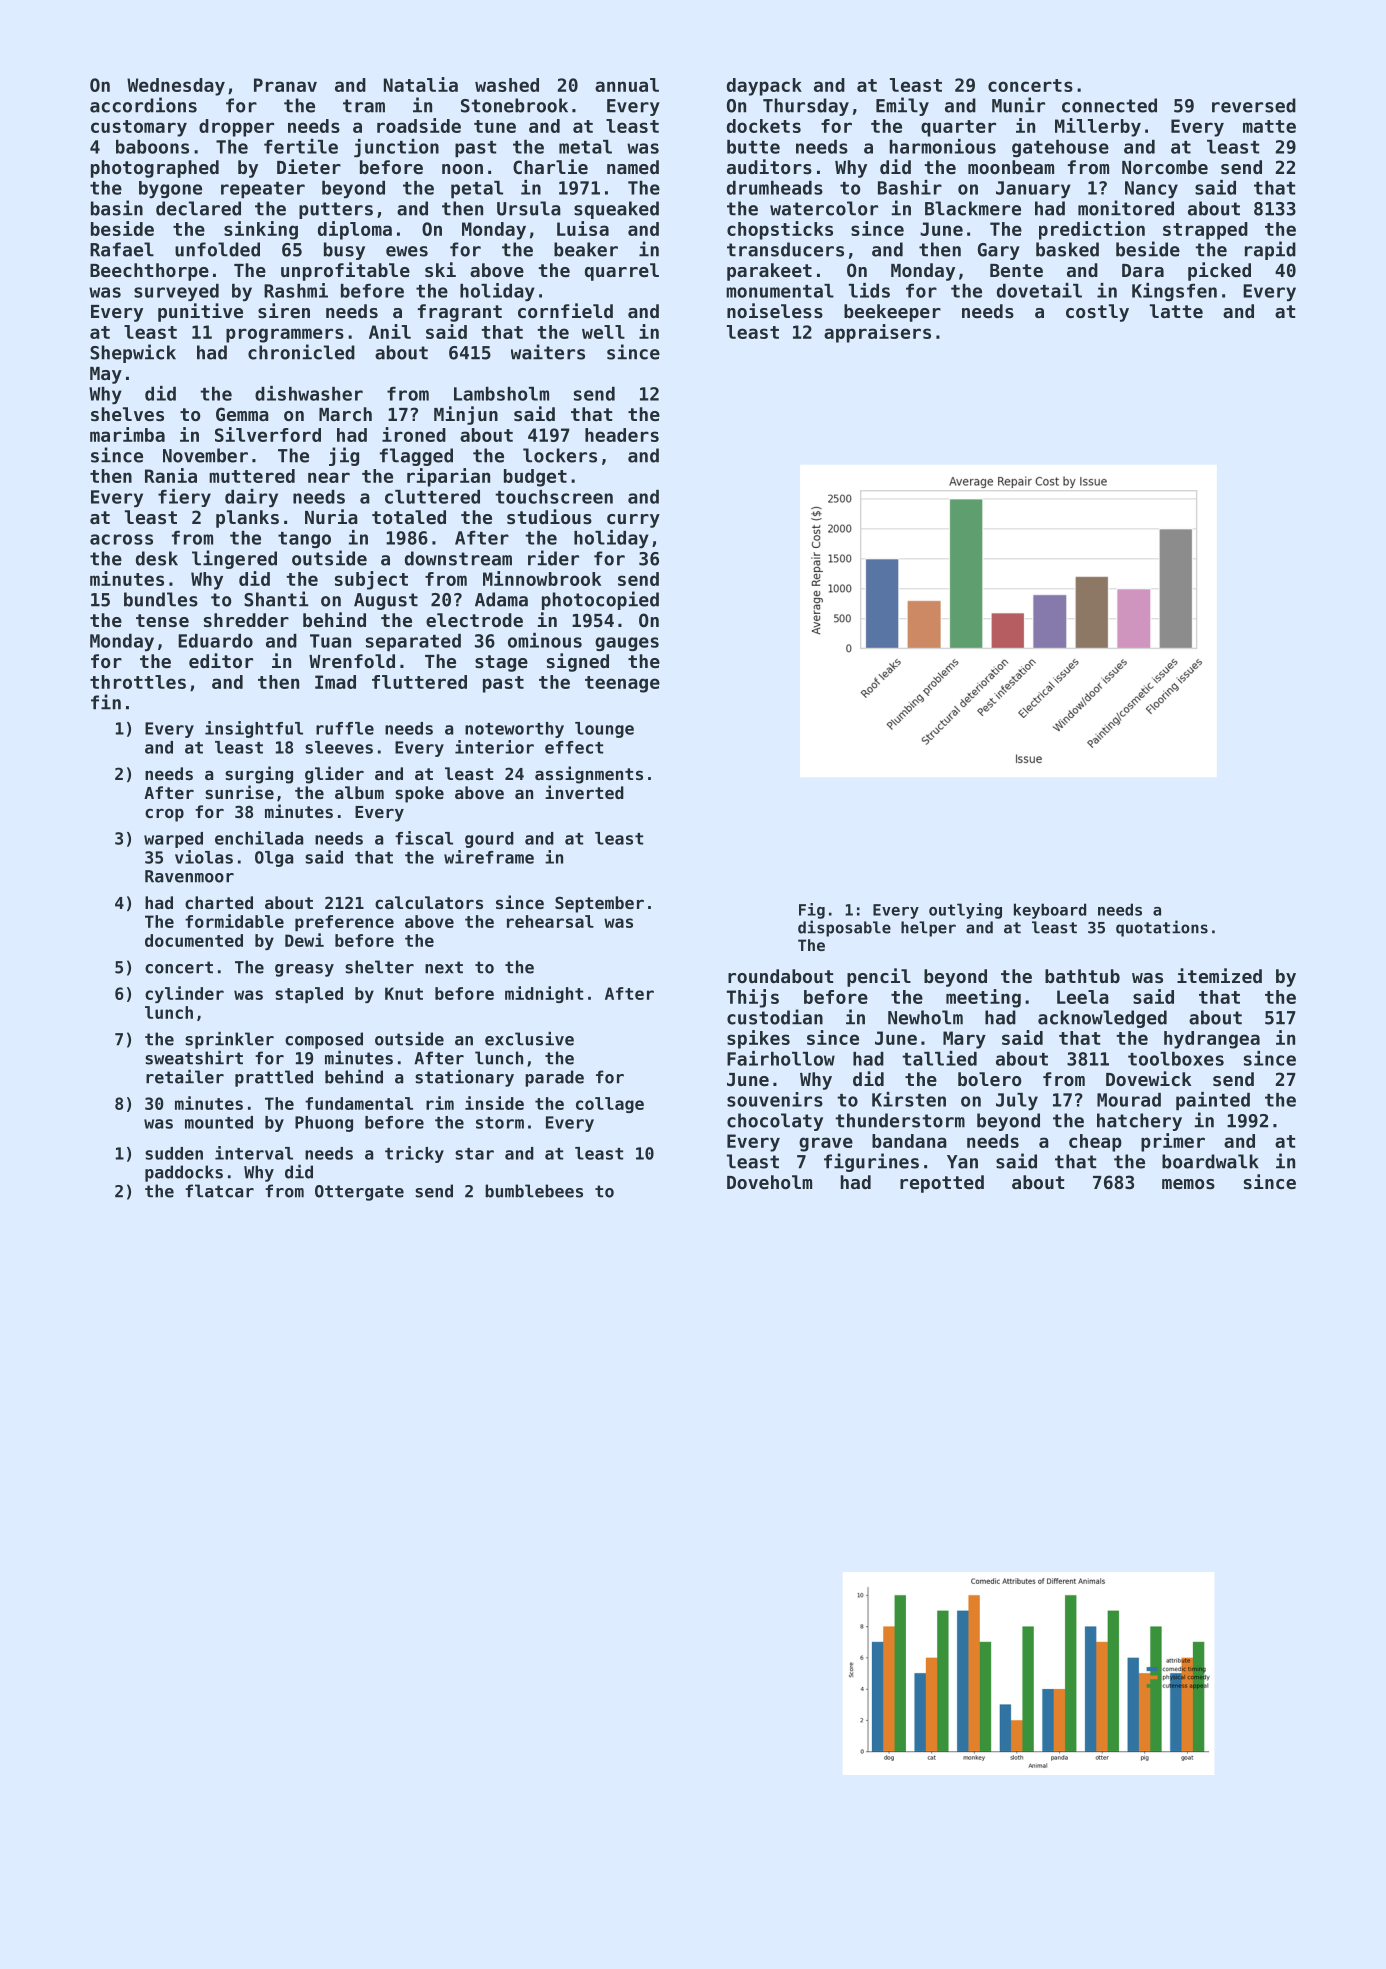 The image size is (1386, 1969). Describe the element at coordinates (877, 333) in the screenshot. I see `appraisers` at that location.
